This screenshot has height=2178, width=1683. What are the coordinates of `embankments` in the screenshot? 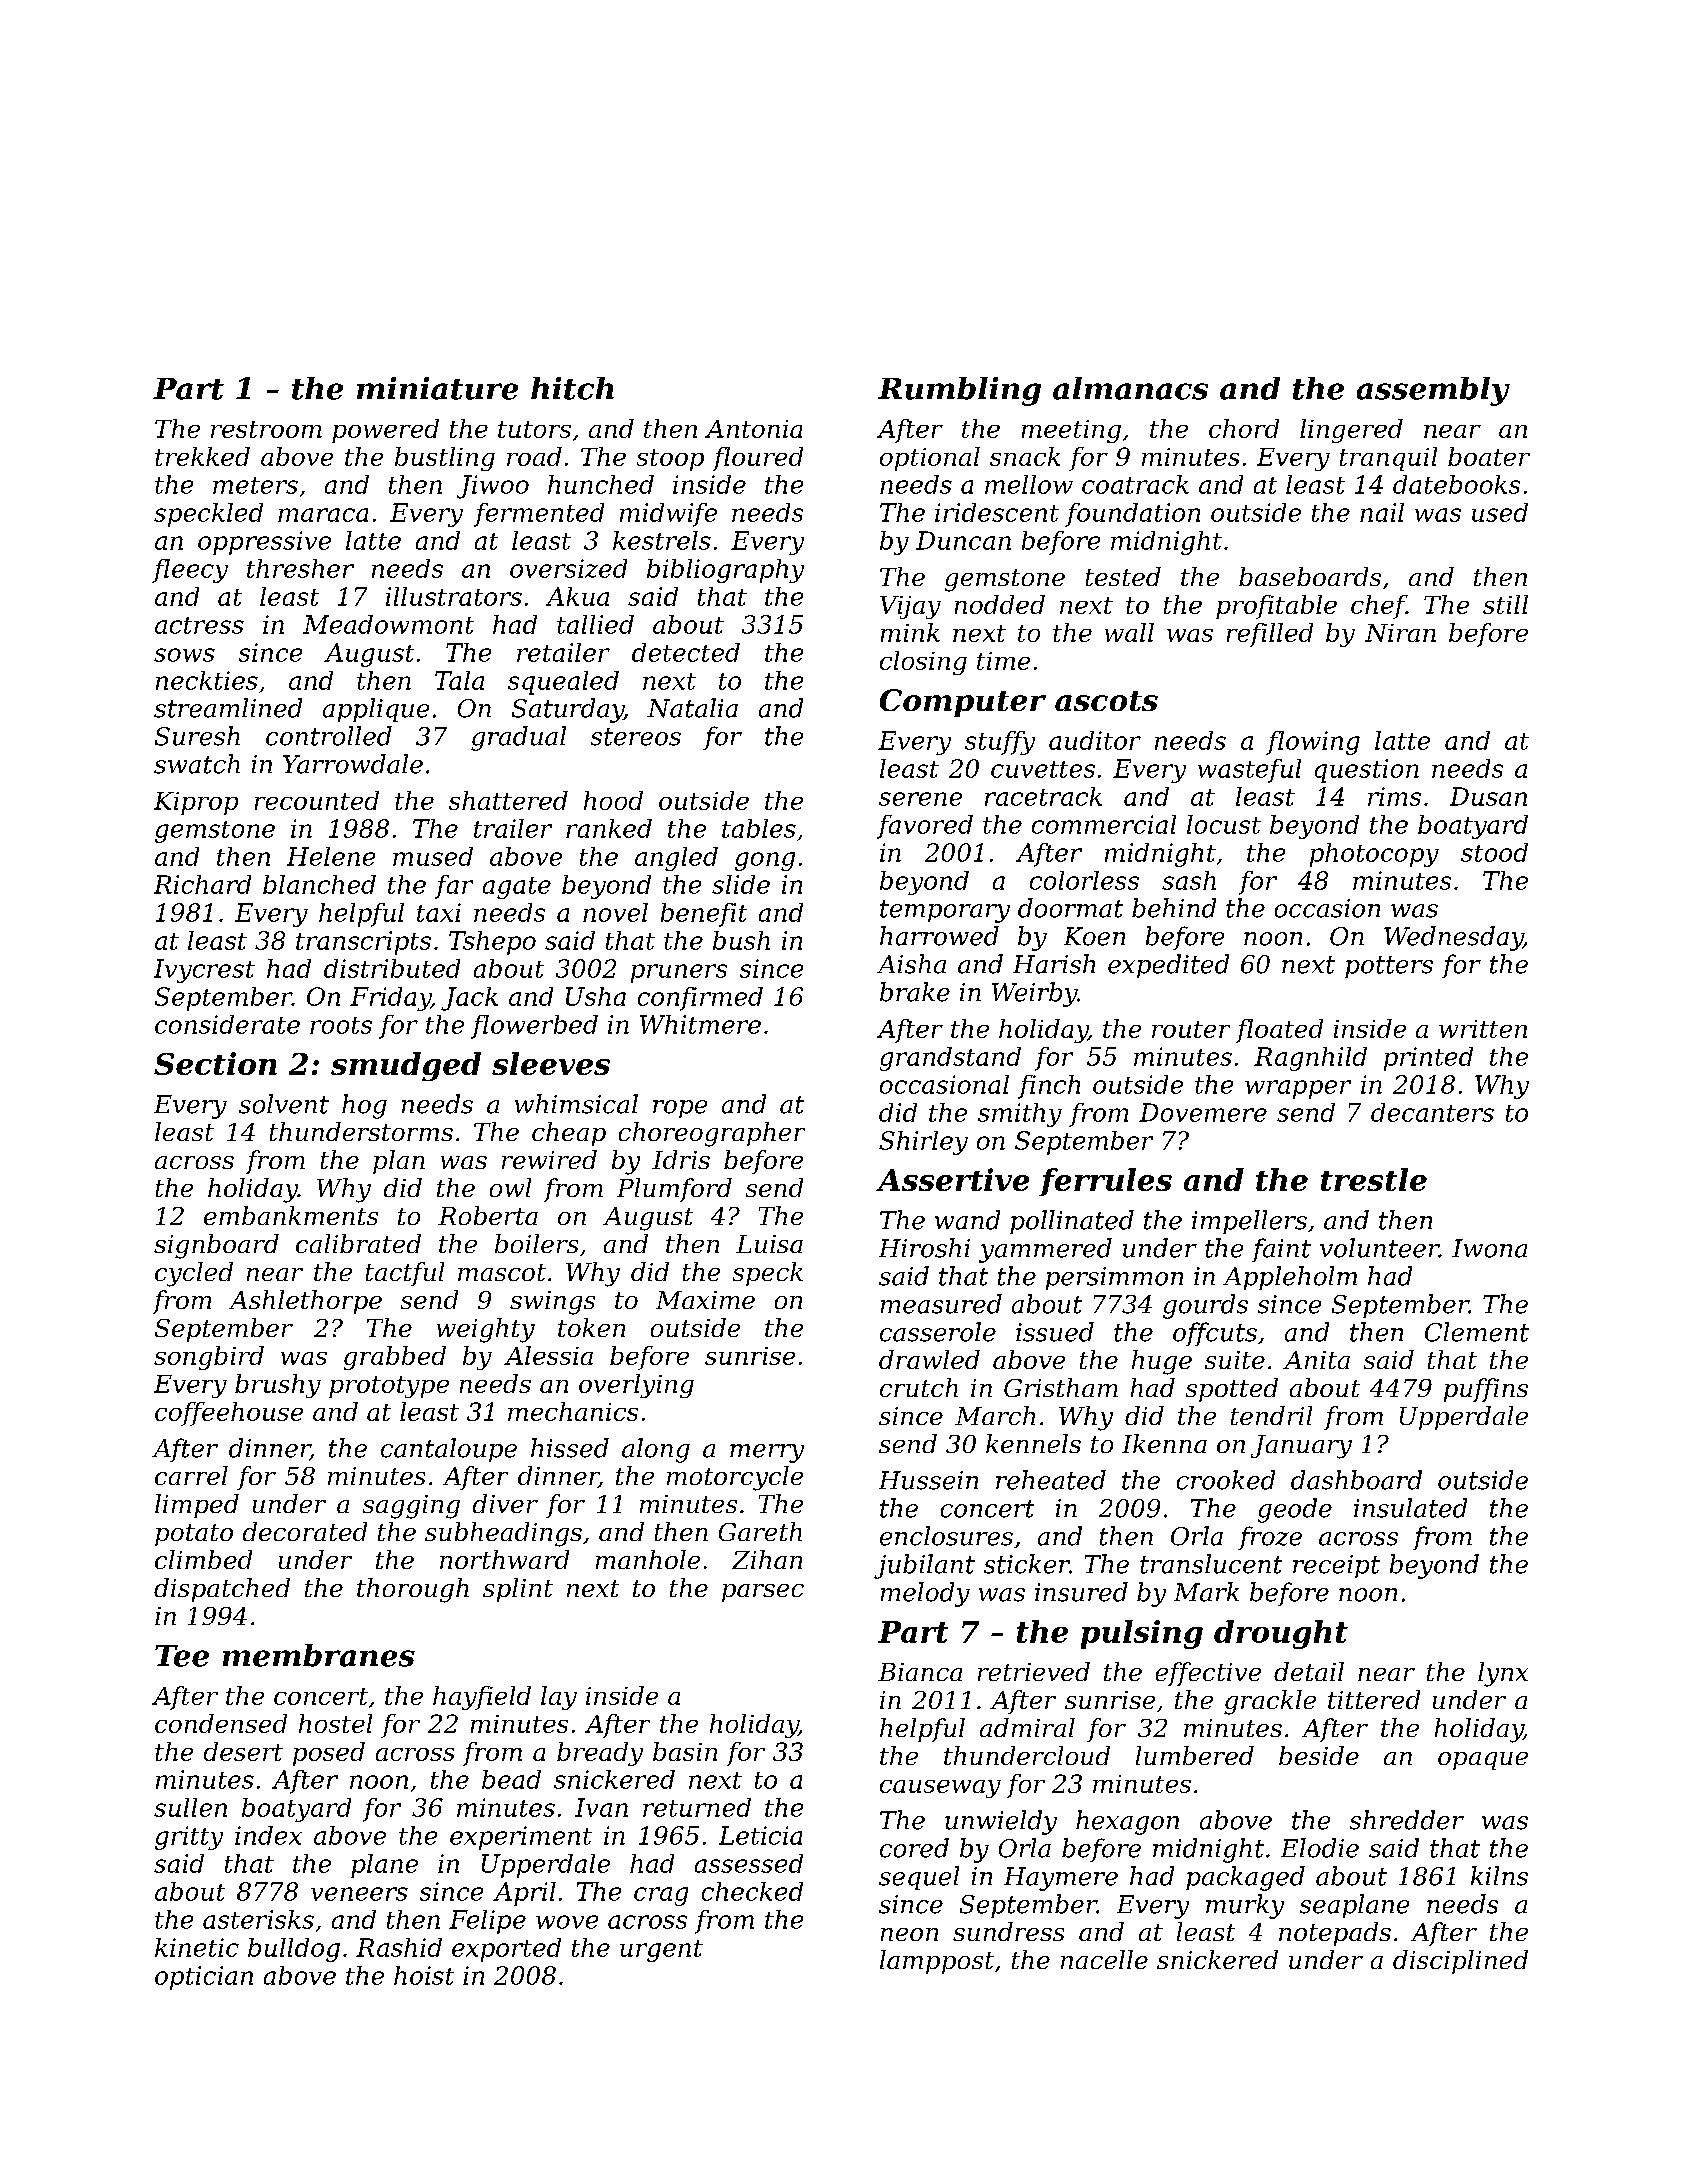 It's located at (291, 1215).
